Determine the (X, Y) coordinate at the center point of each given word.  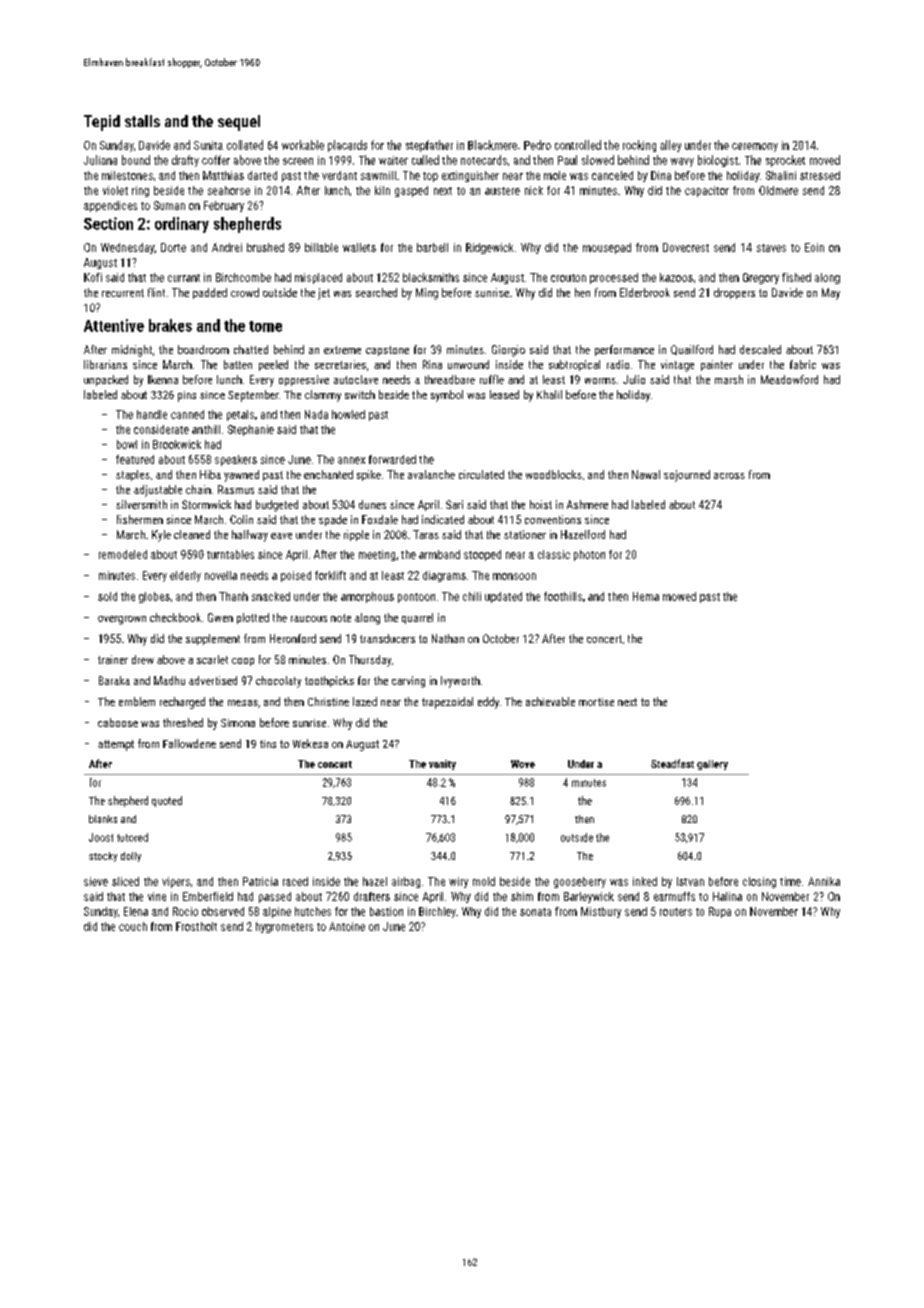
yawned (241, 476)
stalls (142, 121)
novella (221, 575)
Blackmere (492, 145)
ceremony (755, 147)
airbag (406, 882)
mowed (679, 596)
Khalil (549, 394)
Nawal (646, 474)
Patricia (260, 881)
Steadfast (672, 763)
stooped (482, 555)
